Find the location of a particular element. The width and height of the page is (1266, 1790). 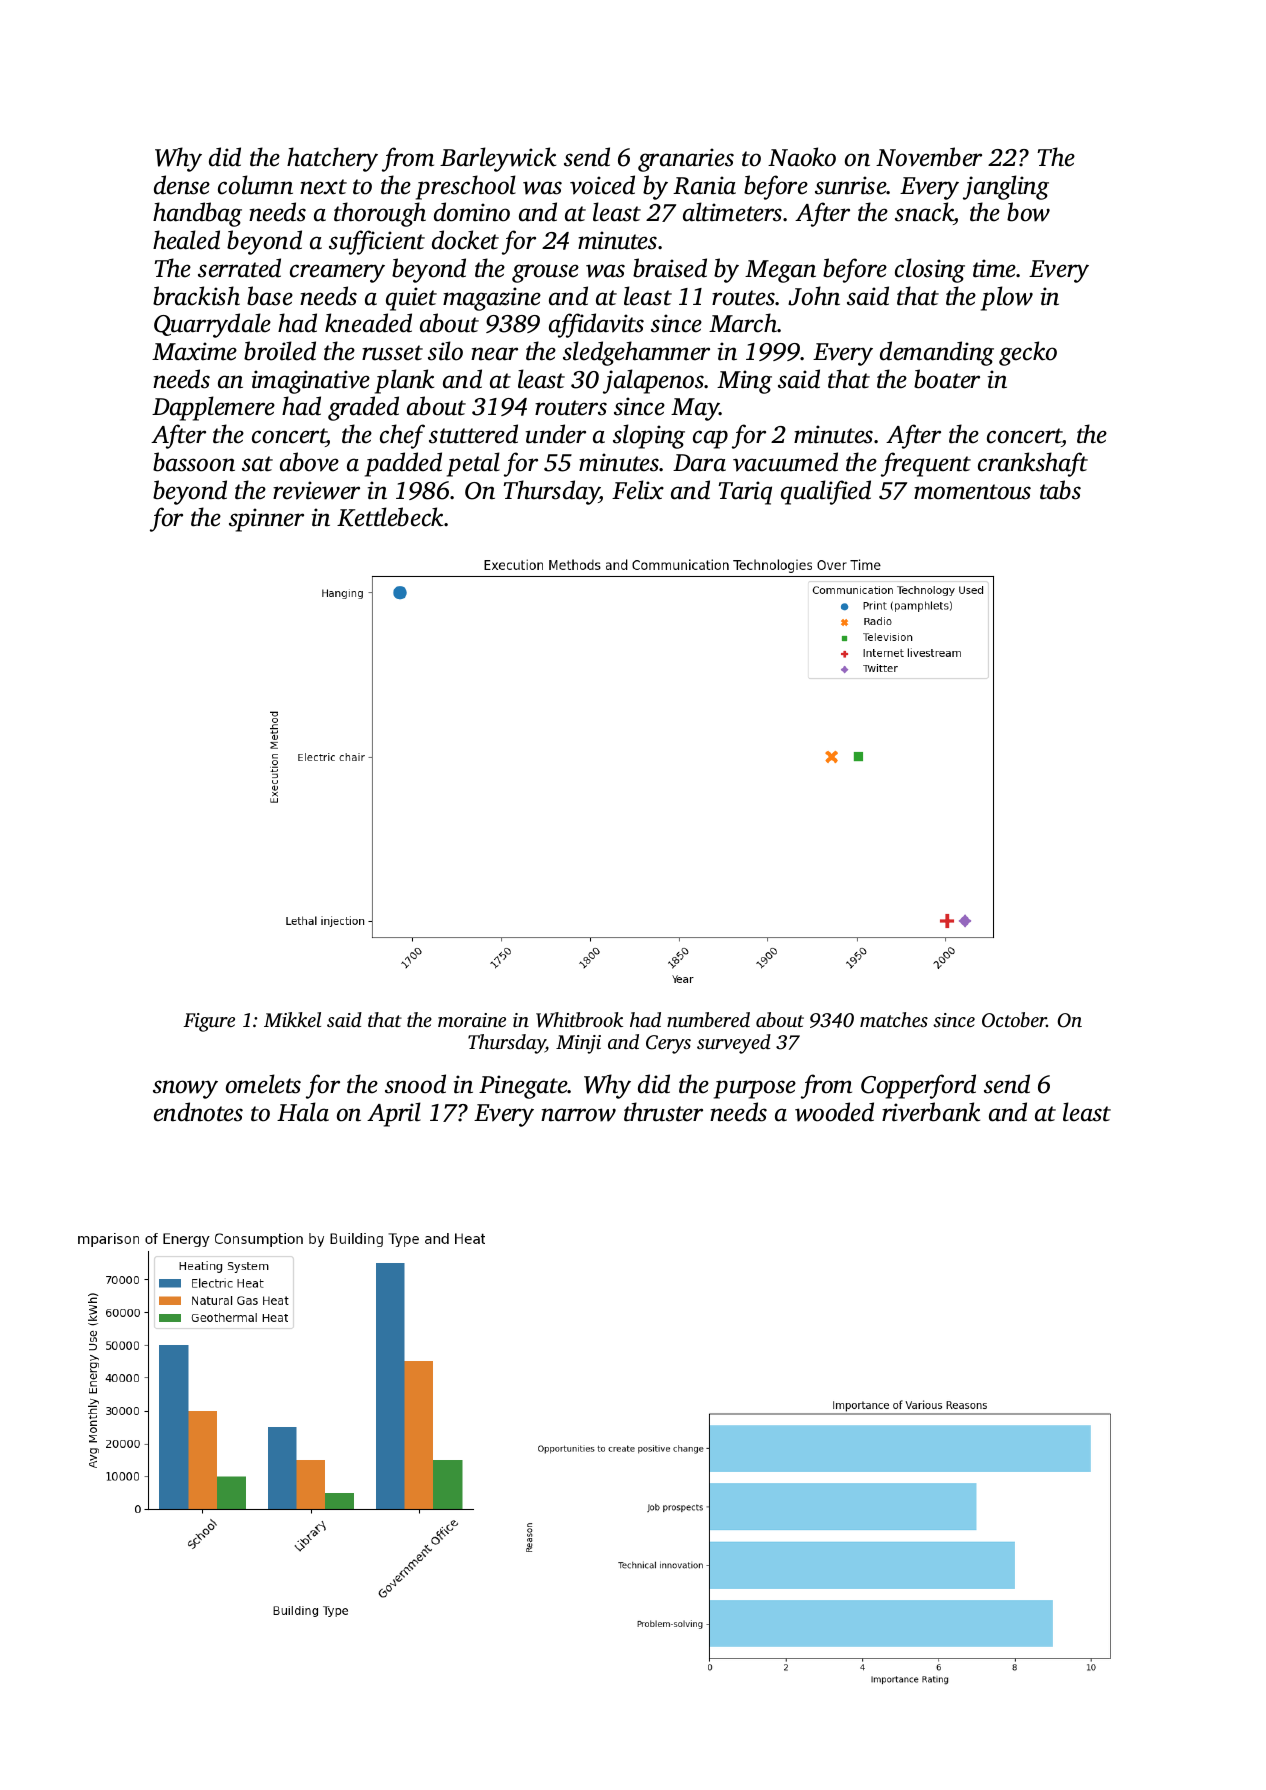

Kettlebeck is located at coordinates (391, 517).
